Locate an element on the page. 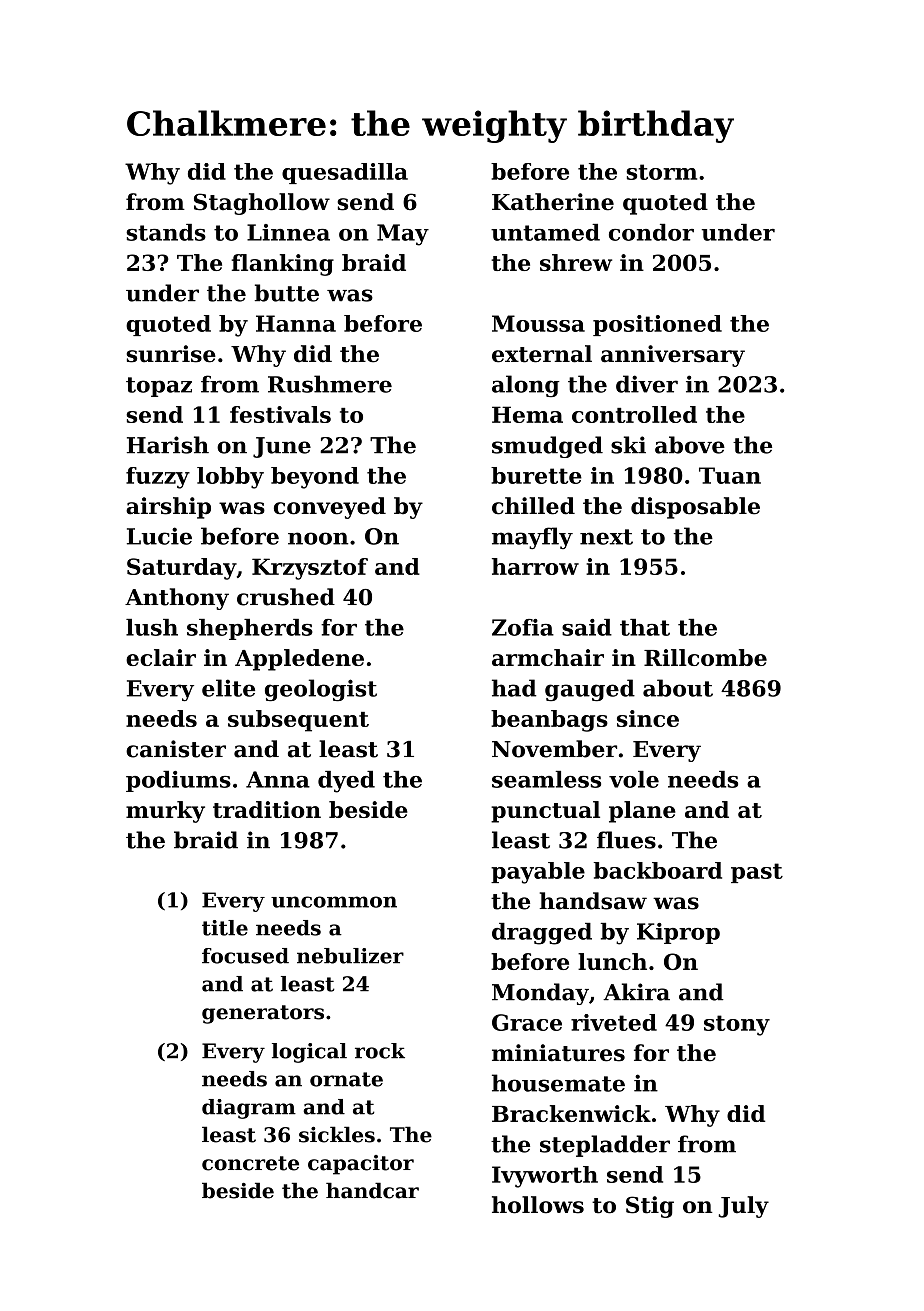 The height and width of the image is (1311, 924). backboard is located at coordinates (658, 870).
